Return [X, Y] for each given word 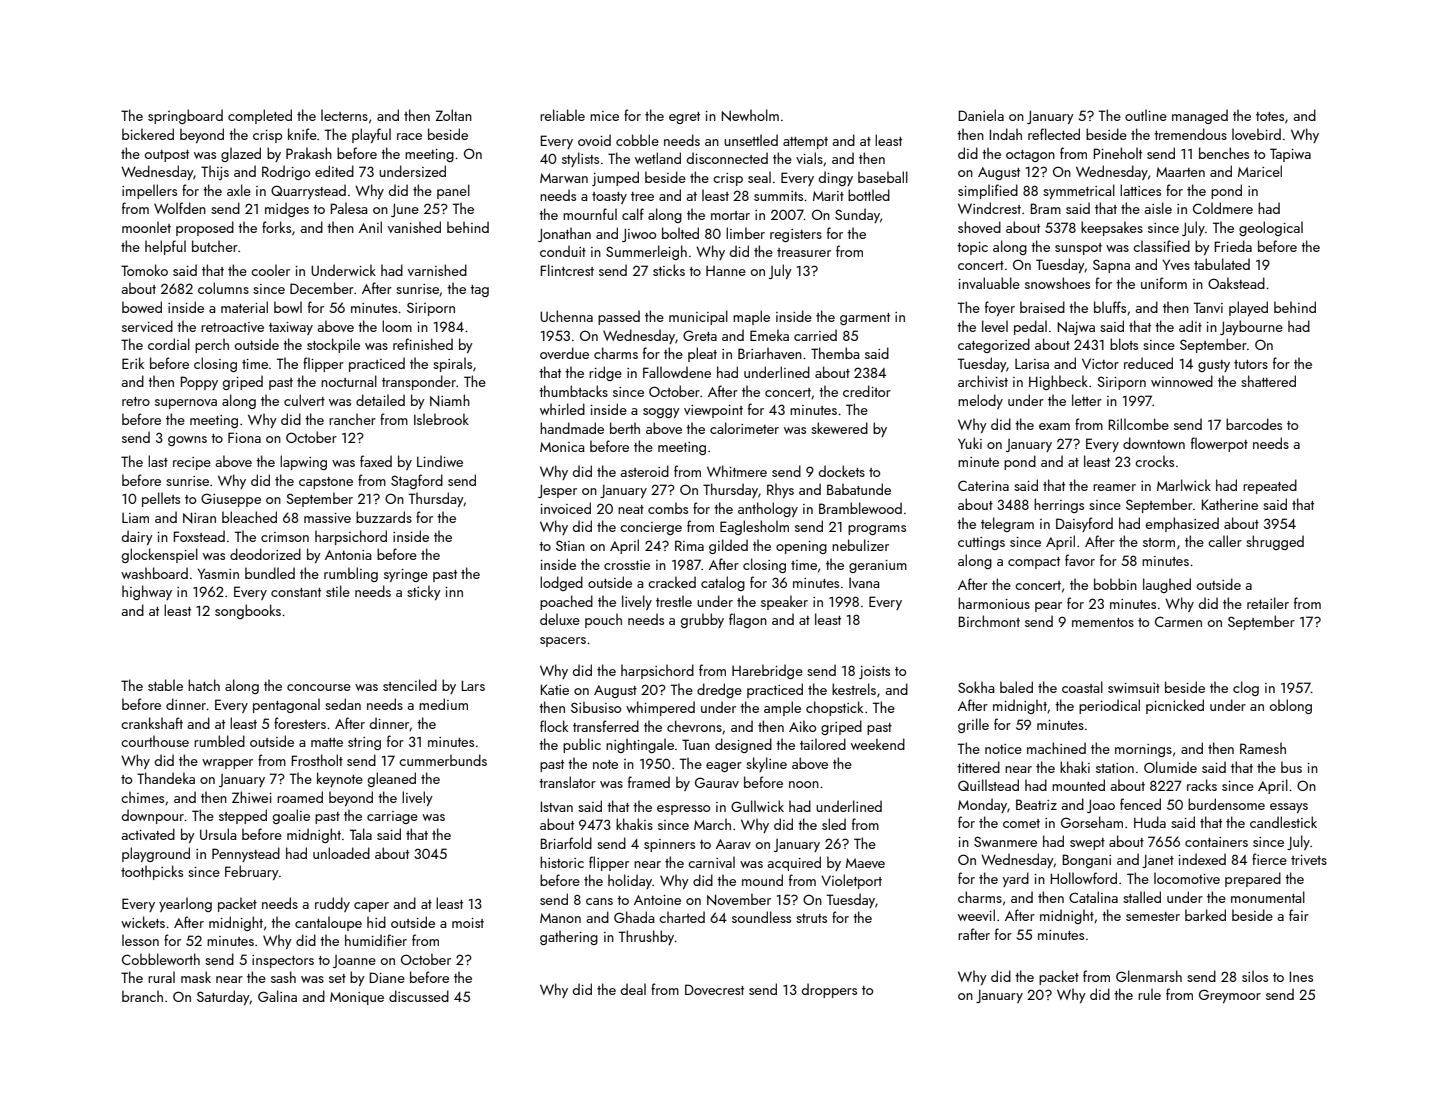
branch [142, 996]
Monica [562, 447]
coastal [1082, 687]
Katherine [1229, 504]
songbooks [248, 611]
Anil [370, 227]
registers [796, 235]
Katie [554, 689]
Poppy [199, 383]
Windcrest [989, 208]
